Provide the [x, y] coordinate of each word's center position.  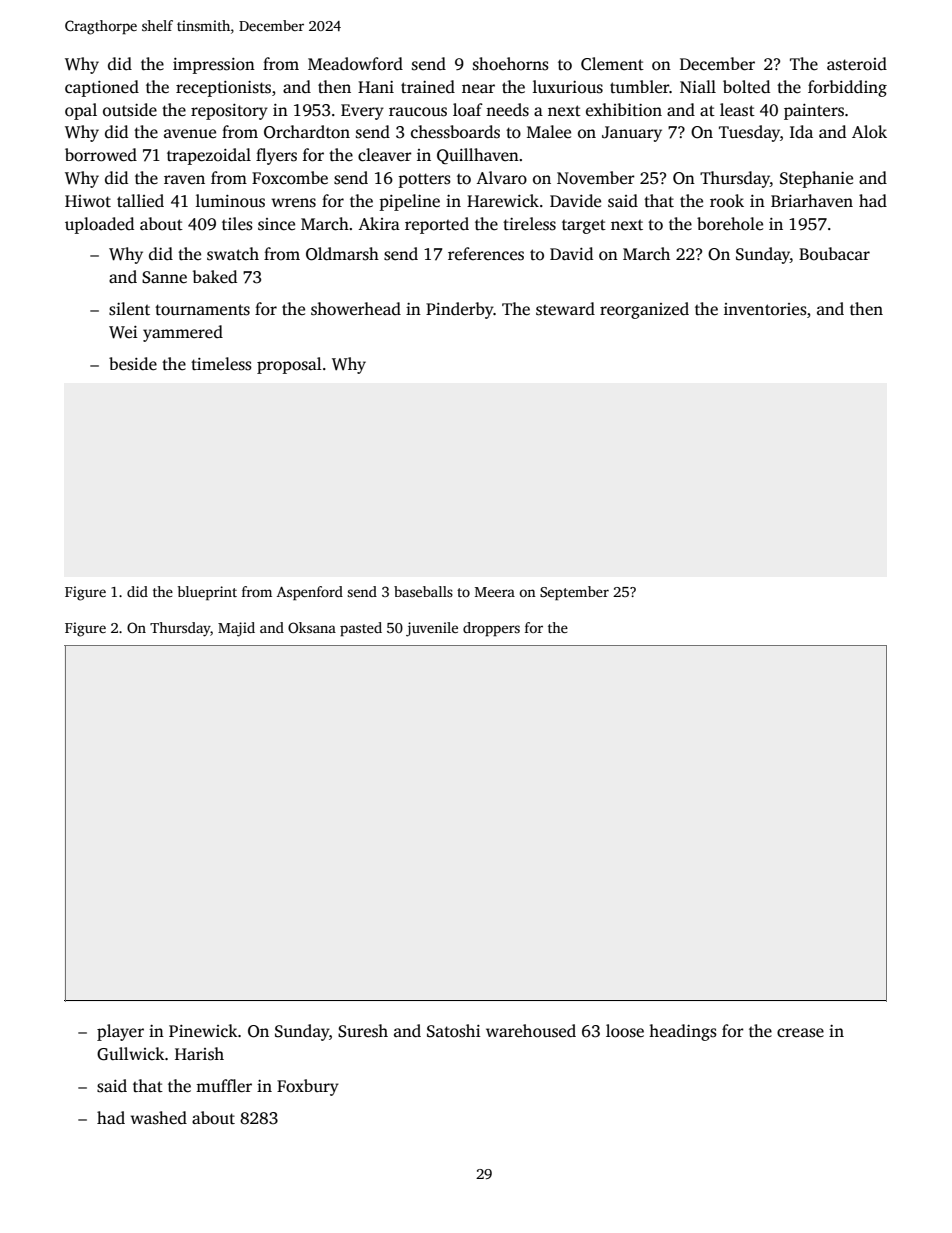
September [574, 593]
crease [800, 1033]
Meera [495, 592]
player [120, 1032]
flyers [276, 156]
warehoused [531, 1031]
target [584, 226]
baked [215, 277]
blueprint [207, 593]
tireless [529, 224]
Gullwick [131, 1054]
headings [683, 1032]
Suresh [363, 1031]
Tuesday [749, 133]
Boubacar [834, 254]
